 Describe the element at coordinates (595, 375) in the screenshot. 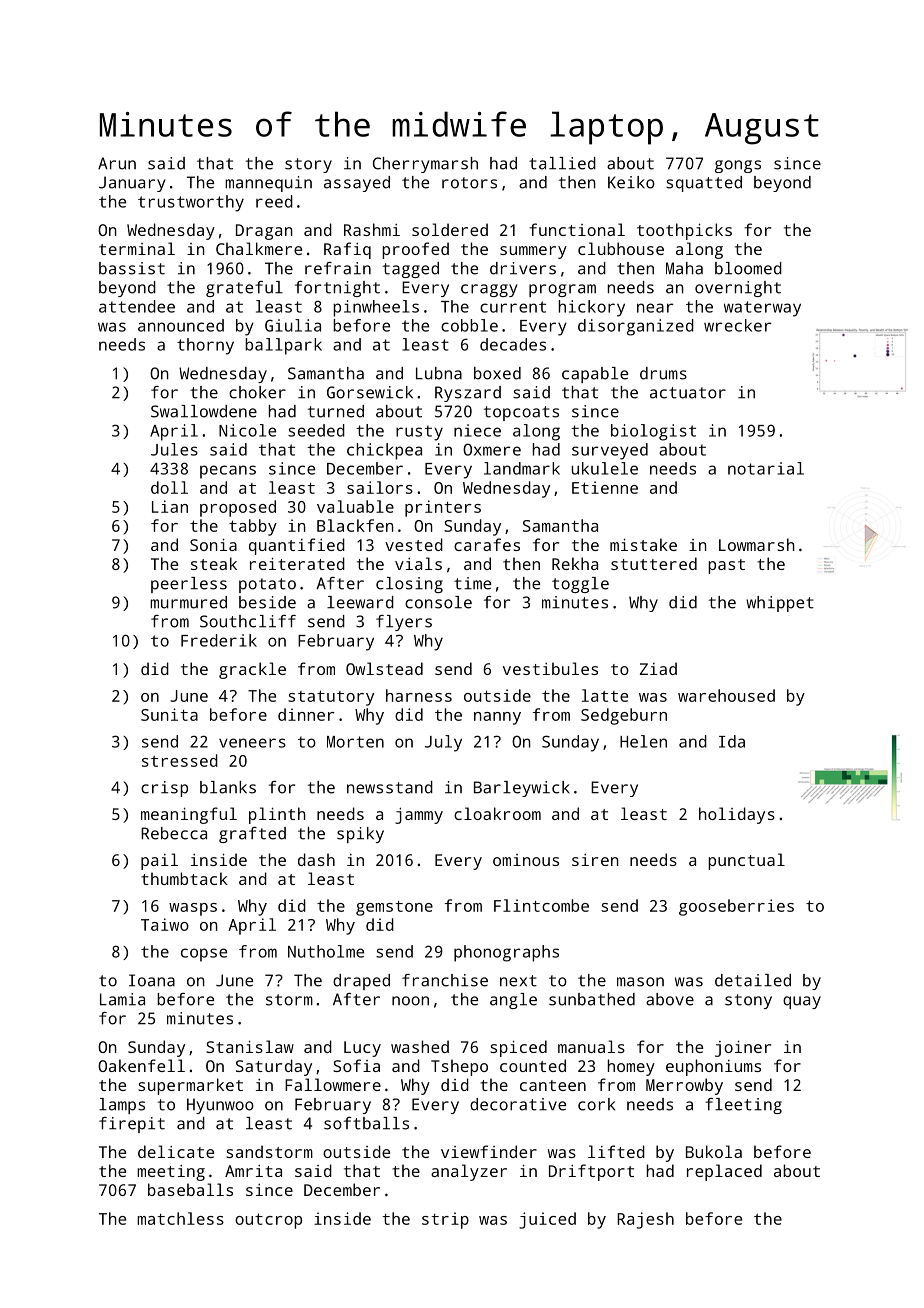

I see `capable` at that location.
